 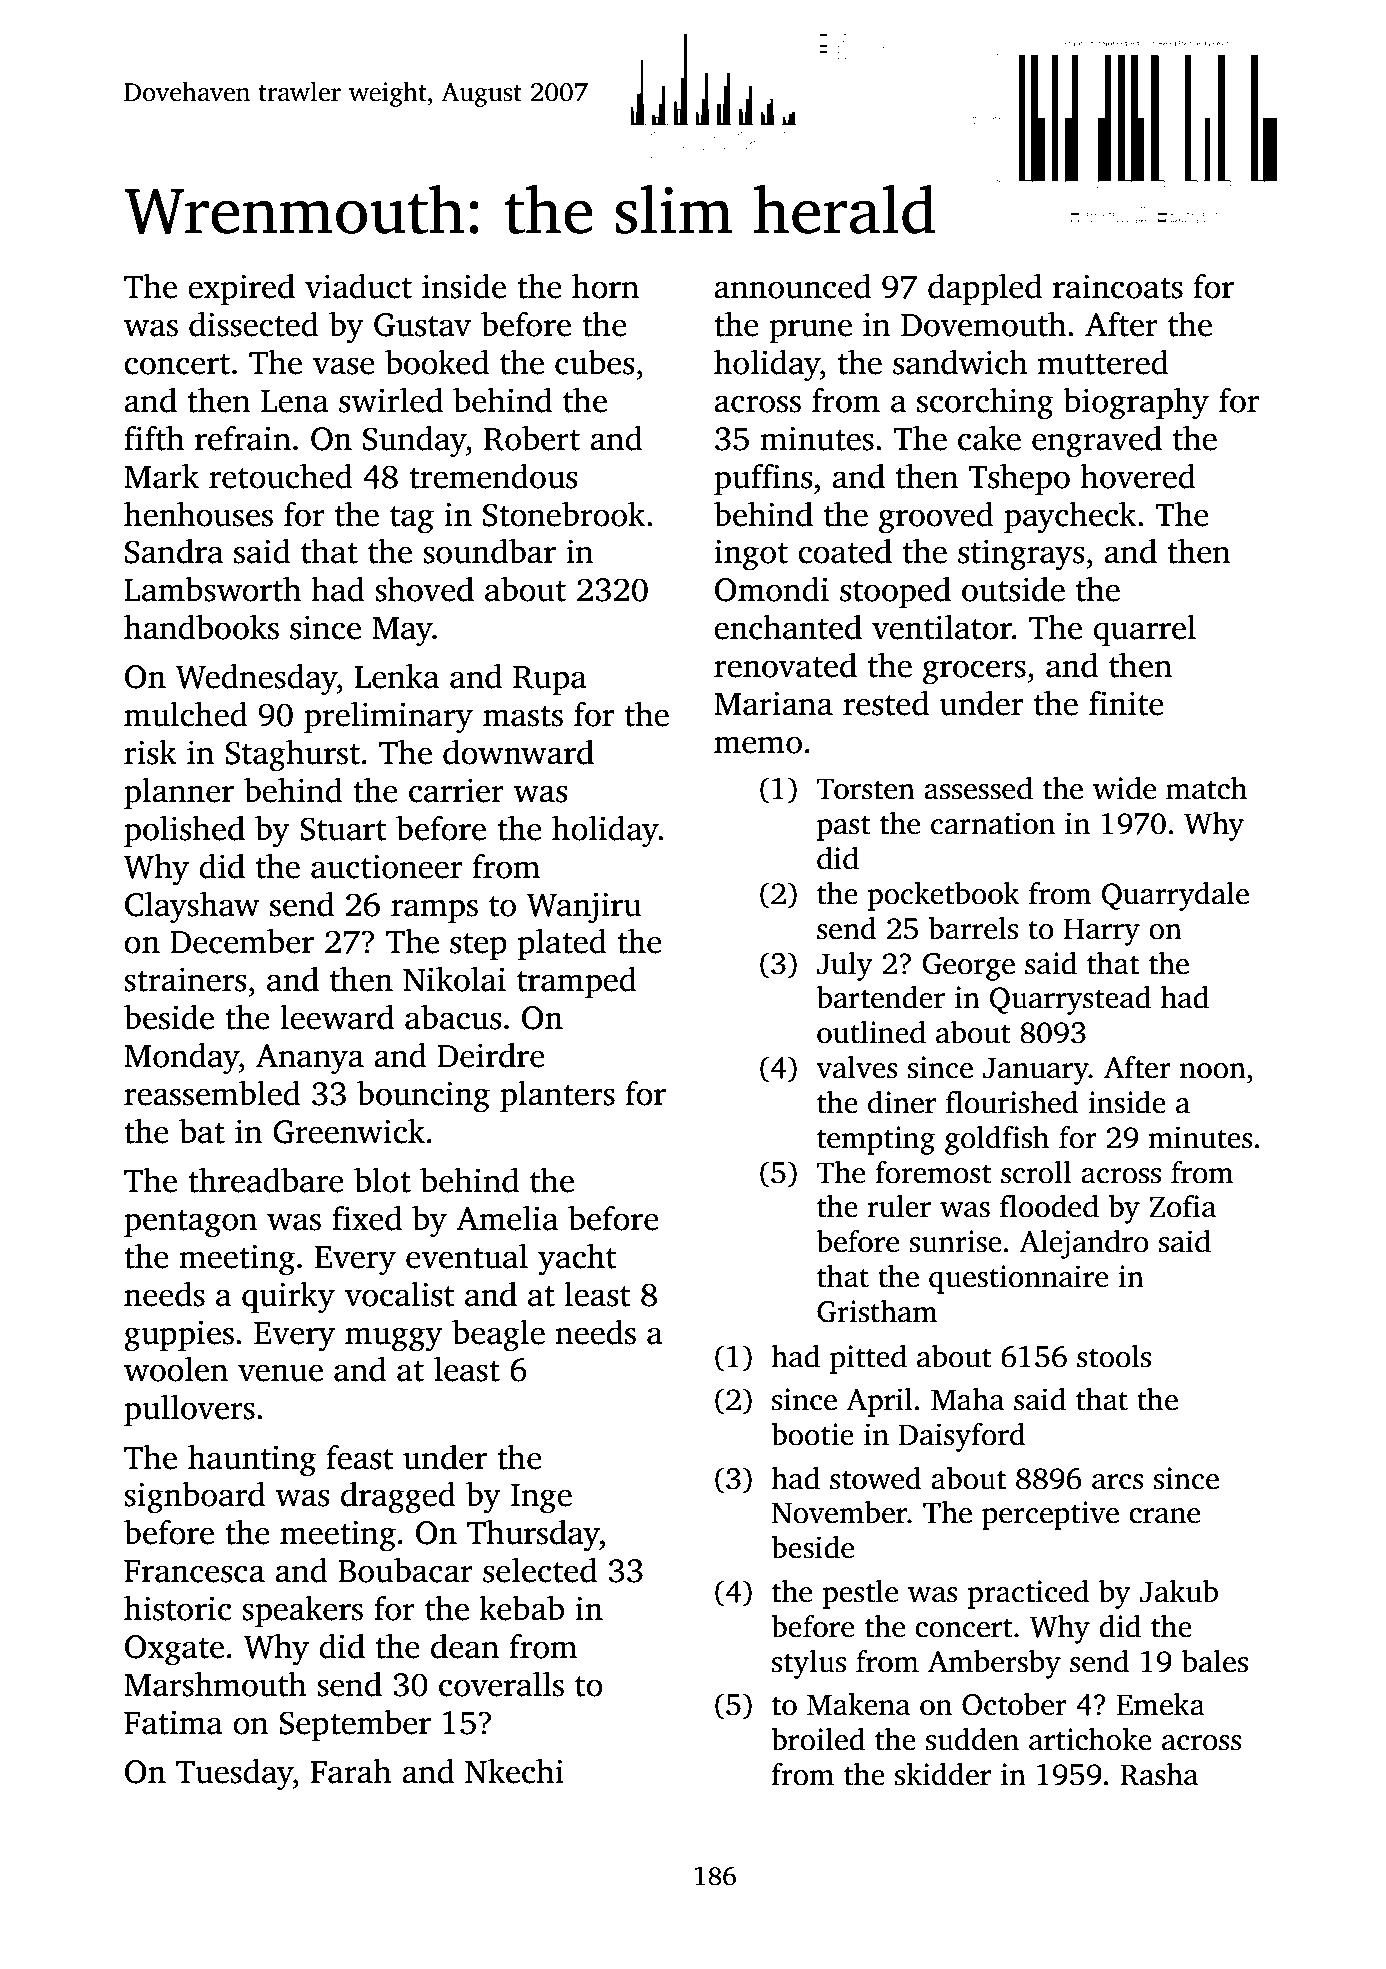 I want to click on quarrel, so click(x=1144, y=630).
